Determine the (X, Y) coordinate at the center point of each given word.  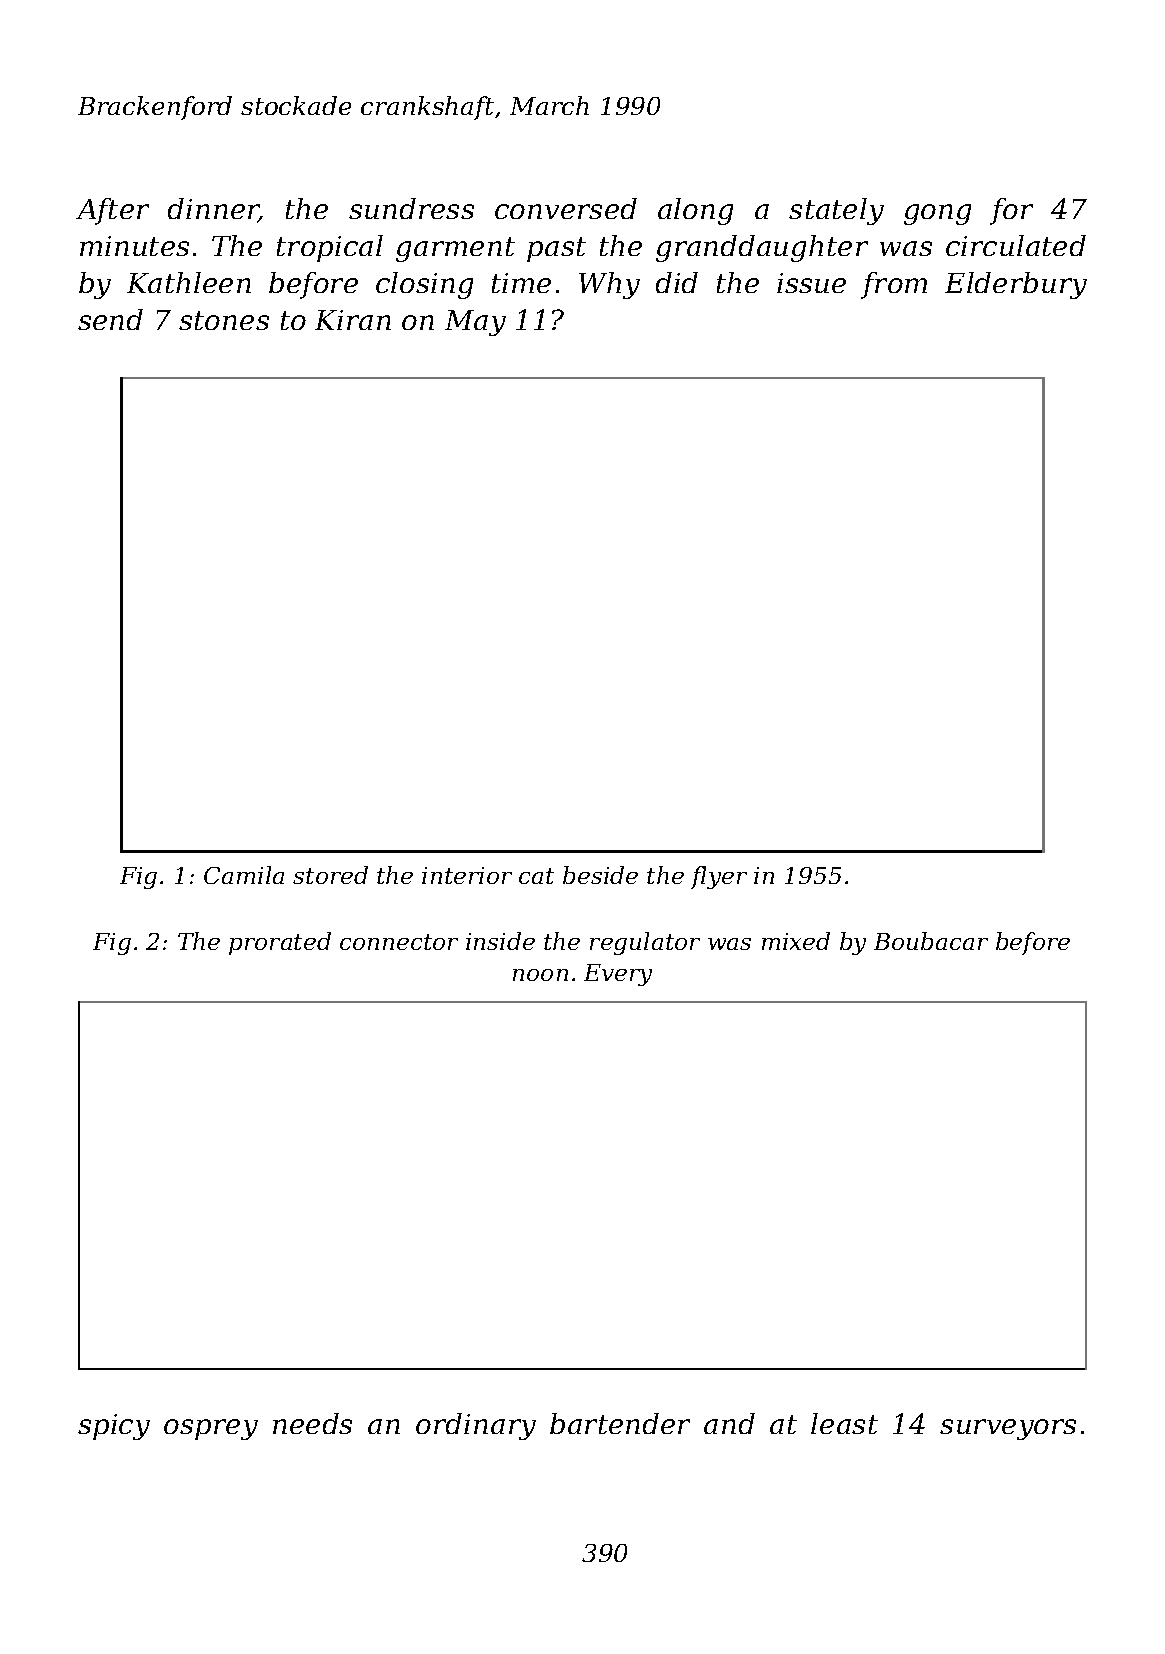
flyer (719, 877)
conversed (566, 208)
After (112, 211)
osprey (211, 1429)
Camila (244, 875)
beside (600, 875)
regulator (645, 943)
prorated (280, 943)
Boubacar (931, 941)
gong (937, 214)
